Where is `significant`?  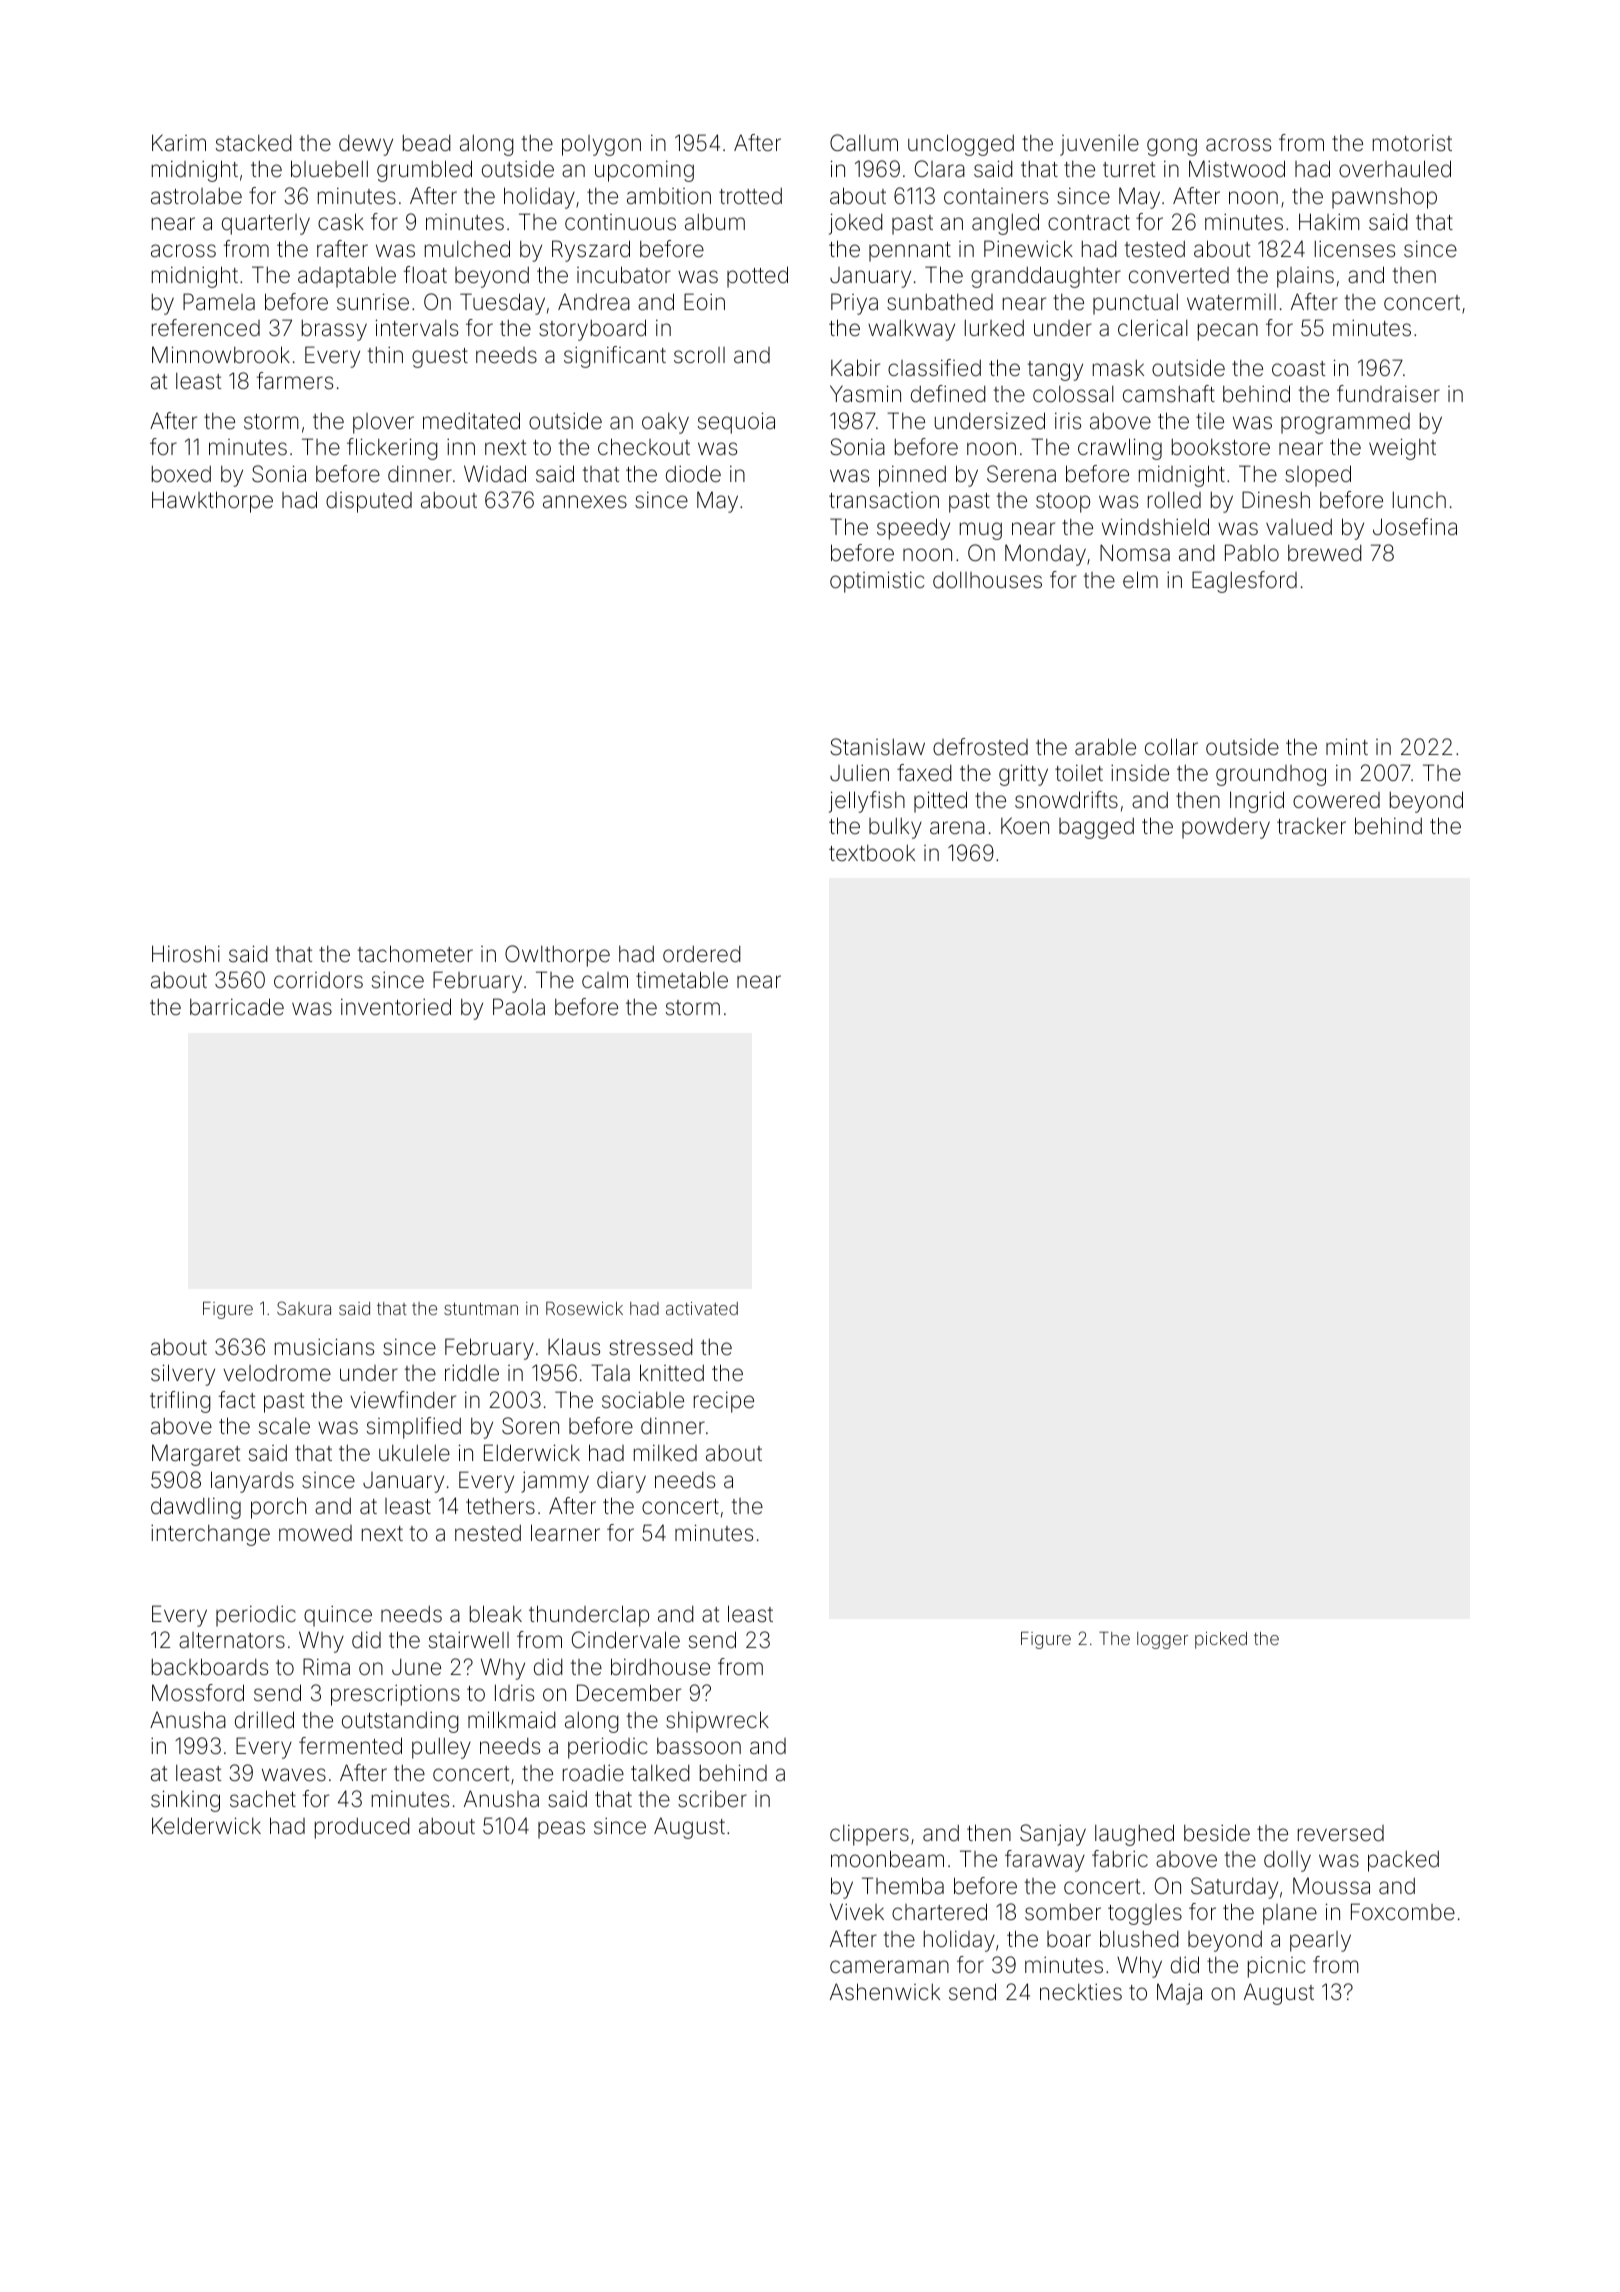
significant is located at coordinates (615, 357).
